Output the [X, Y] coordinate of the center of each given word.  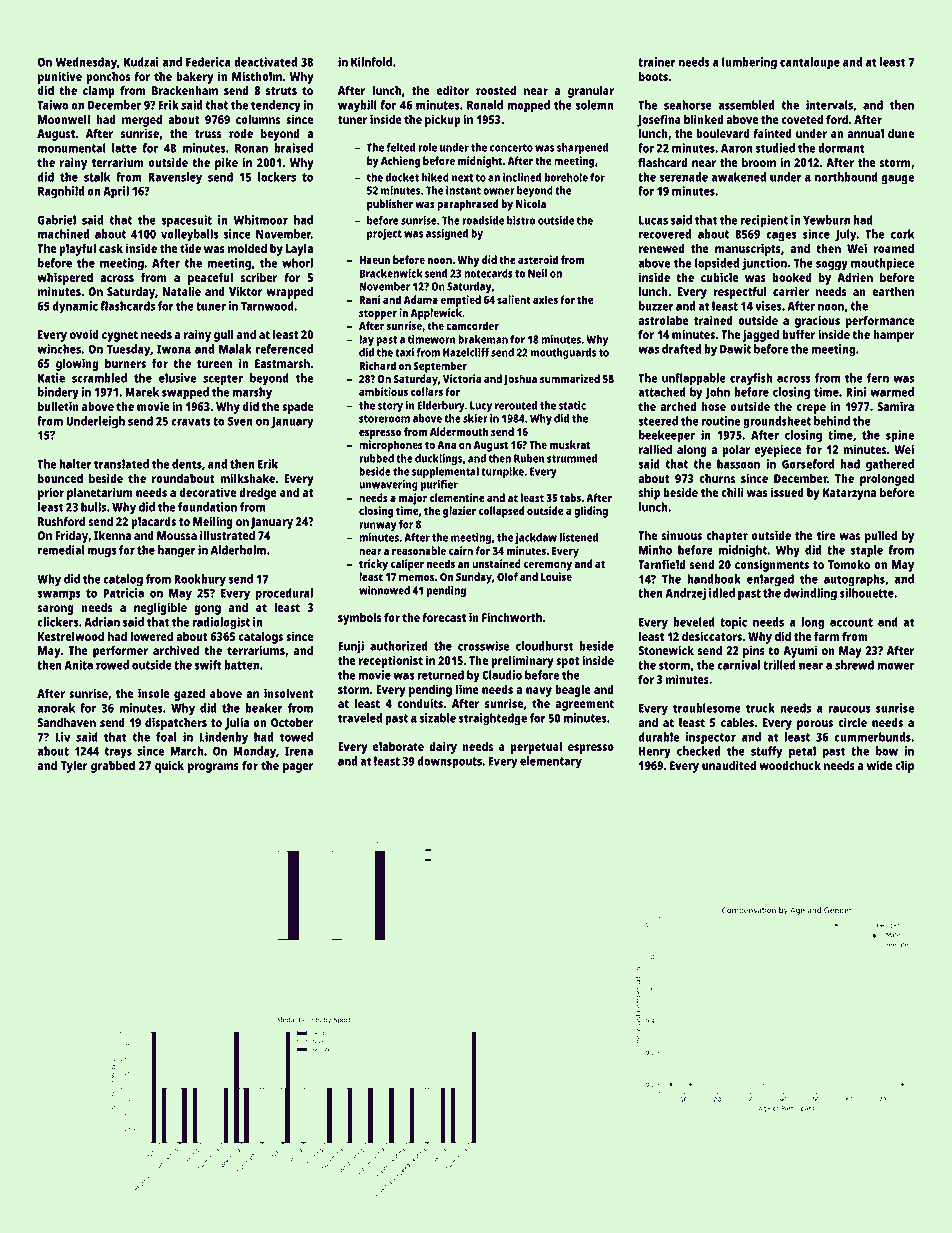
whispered [65, 278]
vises [768, 306]
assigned [447, 234]
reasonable [419, 550]
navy [539, 692]
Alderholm [238, 550]
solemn [594, 105]
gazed [189, 694]
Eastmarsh [282, 363]
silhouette [867, 593]
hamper [893, 336]
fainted [772, 133]
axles [545, 299]
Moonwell [64, 119]
